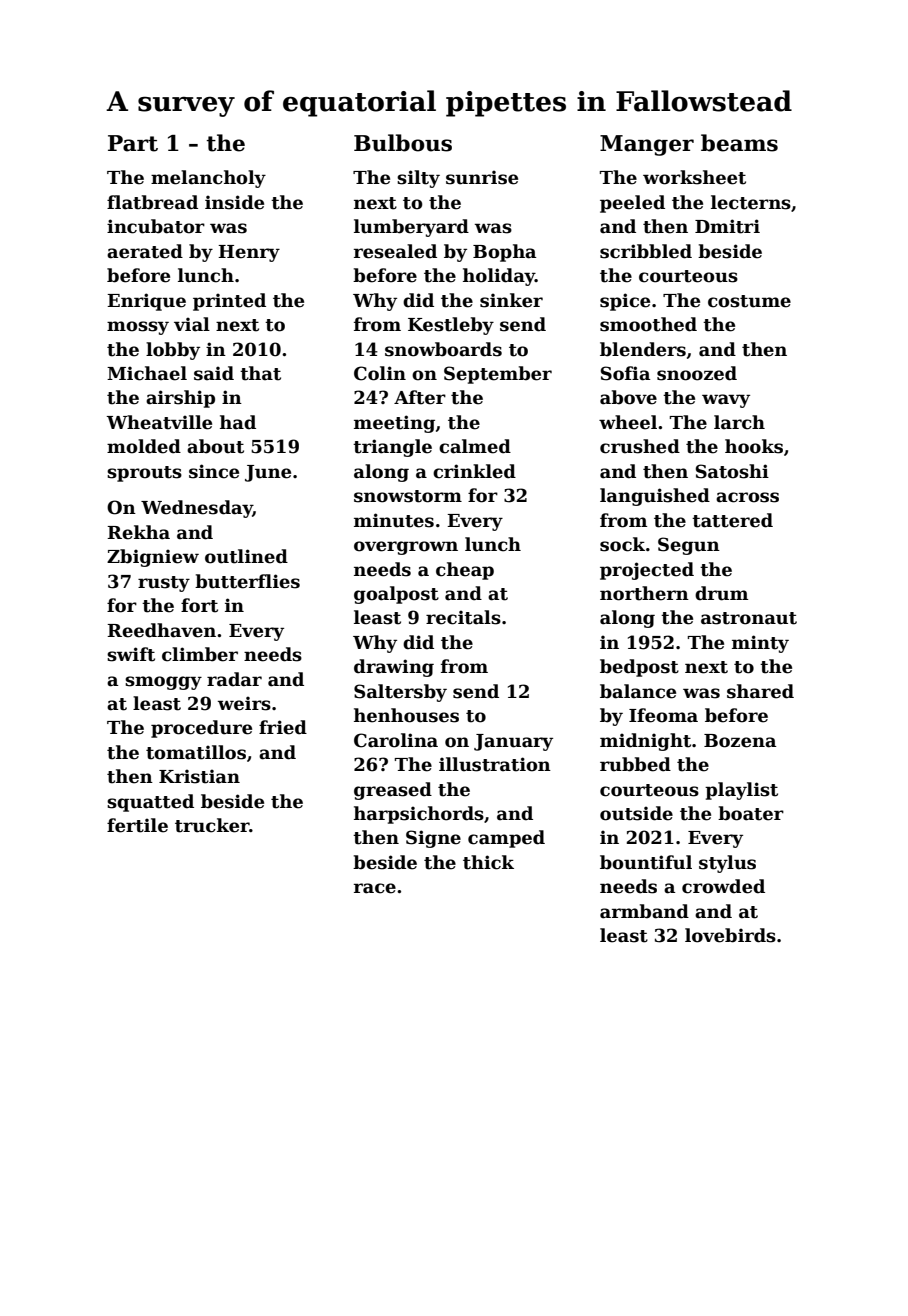 The height and width of the screenshot is (1316, 908). I want to click on smoggy, so click(163, 683).
